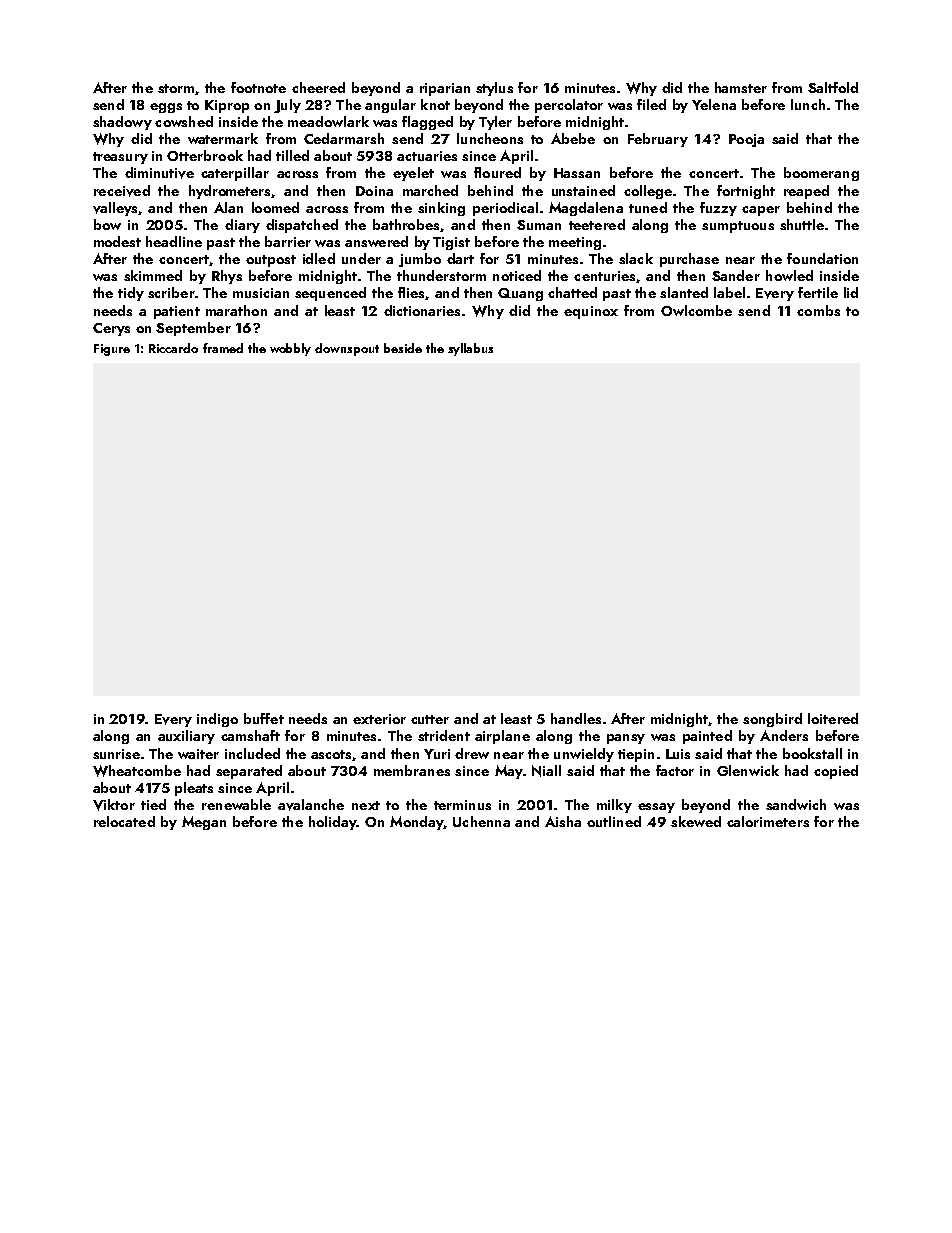 Image resolution: width=952 pixels, height=1233 pixels. I want to click on copied, so click(836, 772).
